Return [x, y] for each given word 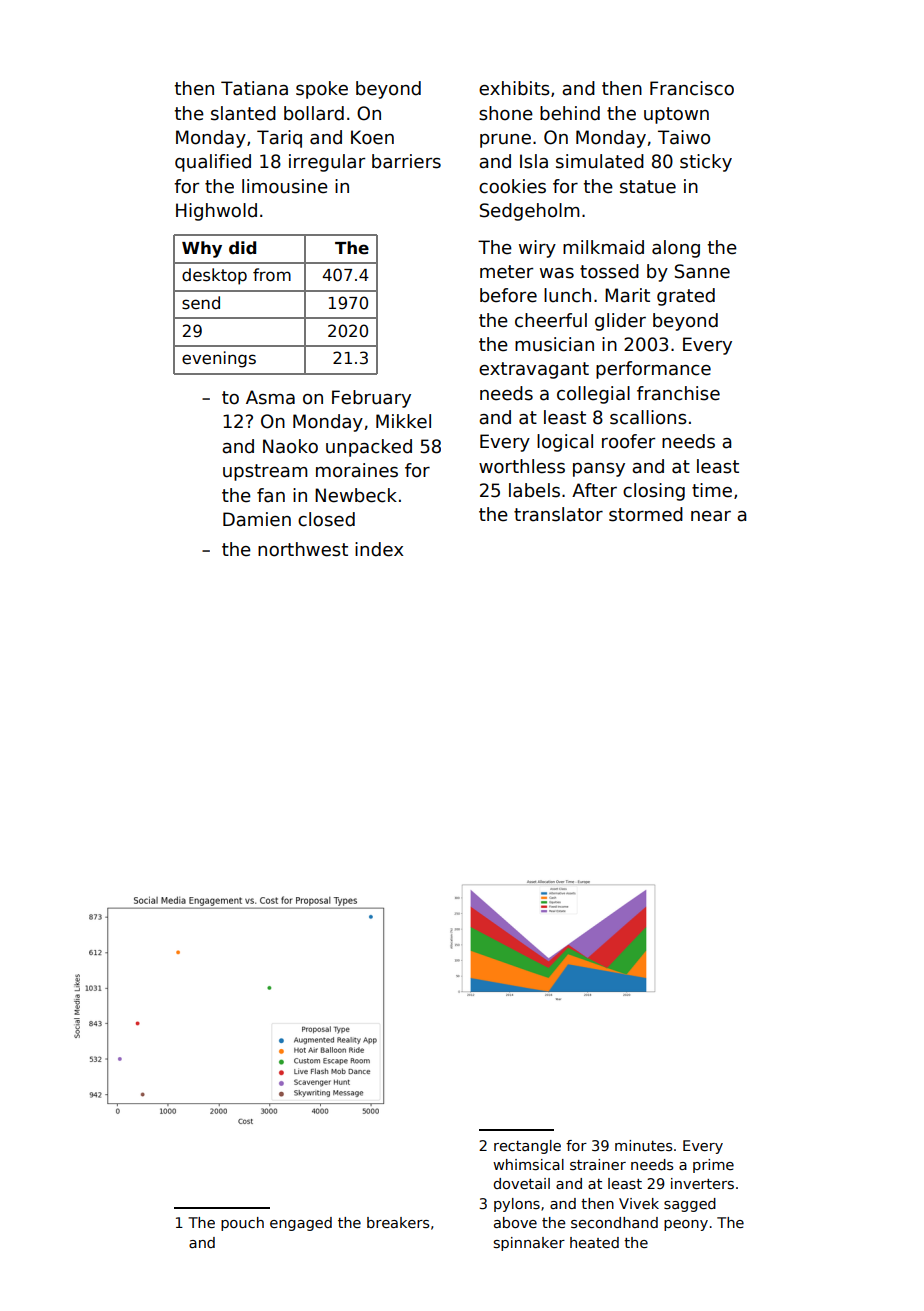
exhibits [514, 88]
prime [713, 1166]
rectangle [527, 1147]
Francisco [692, 88]
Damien [257, 519]
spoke [322, 90]
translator [558, 514]
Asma [270, 397]
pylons [517, 1205]
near [711, 516]
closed [326, 519]
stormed [646, 514]
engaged [301, 1224]
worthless [522, 466]
